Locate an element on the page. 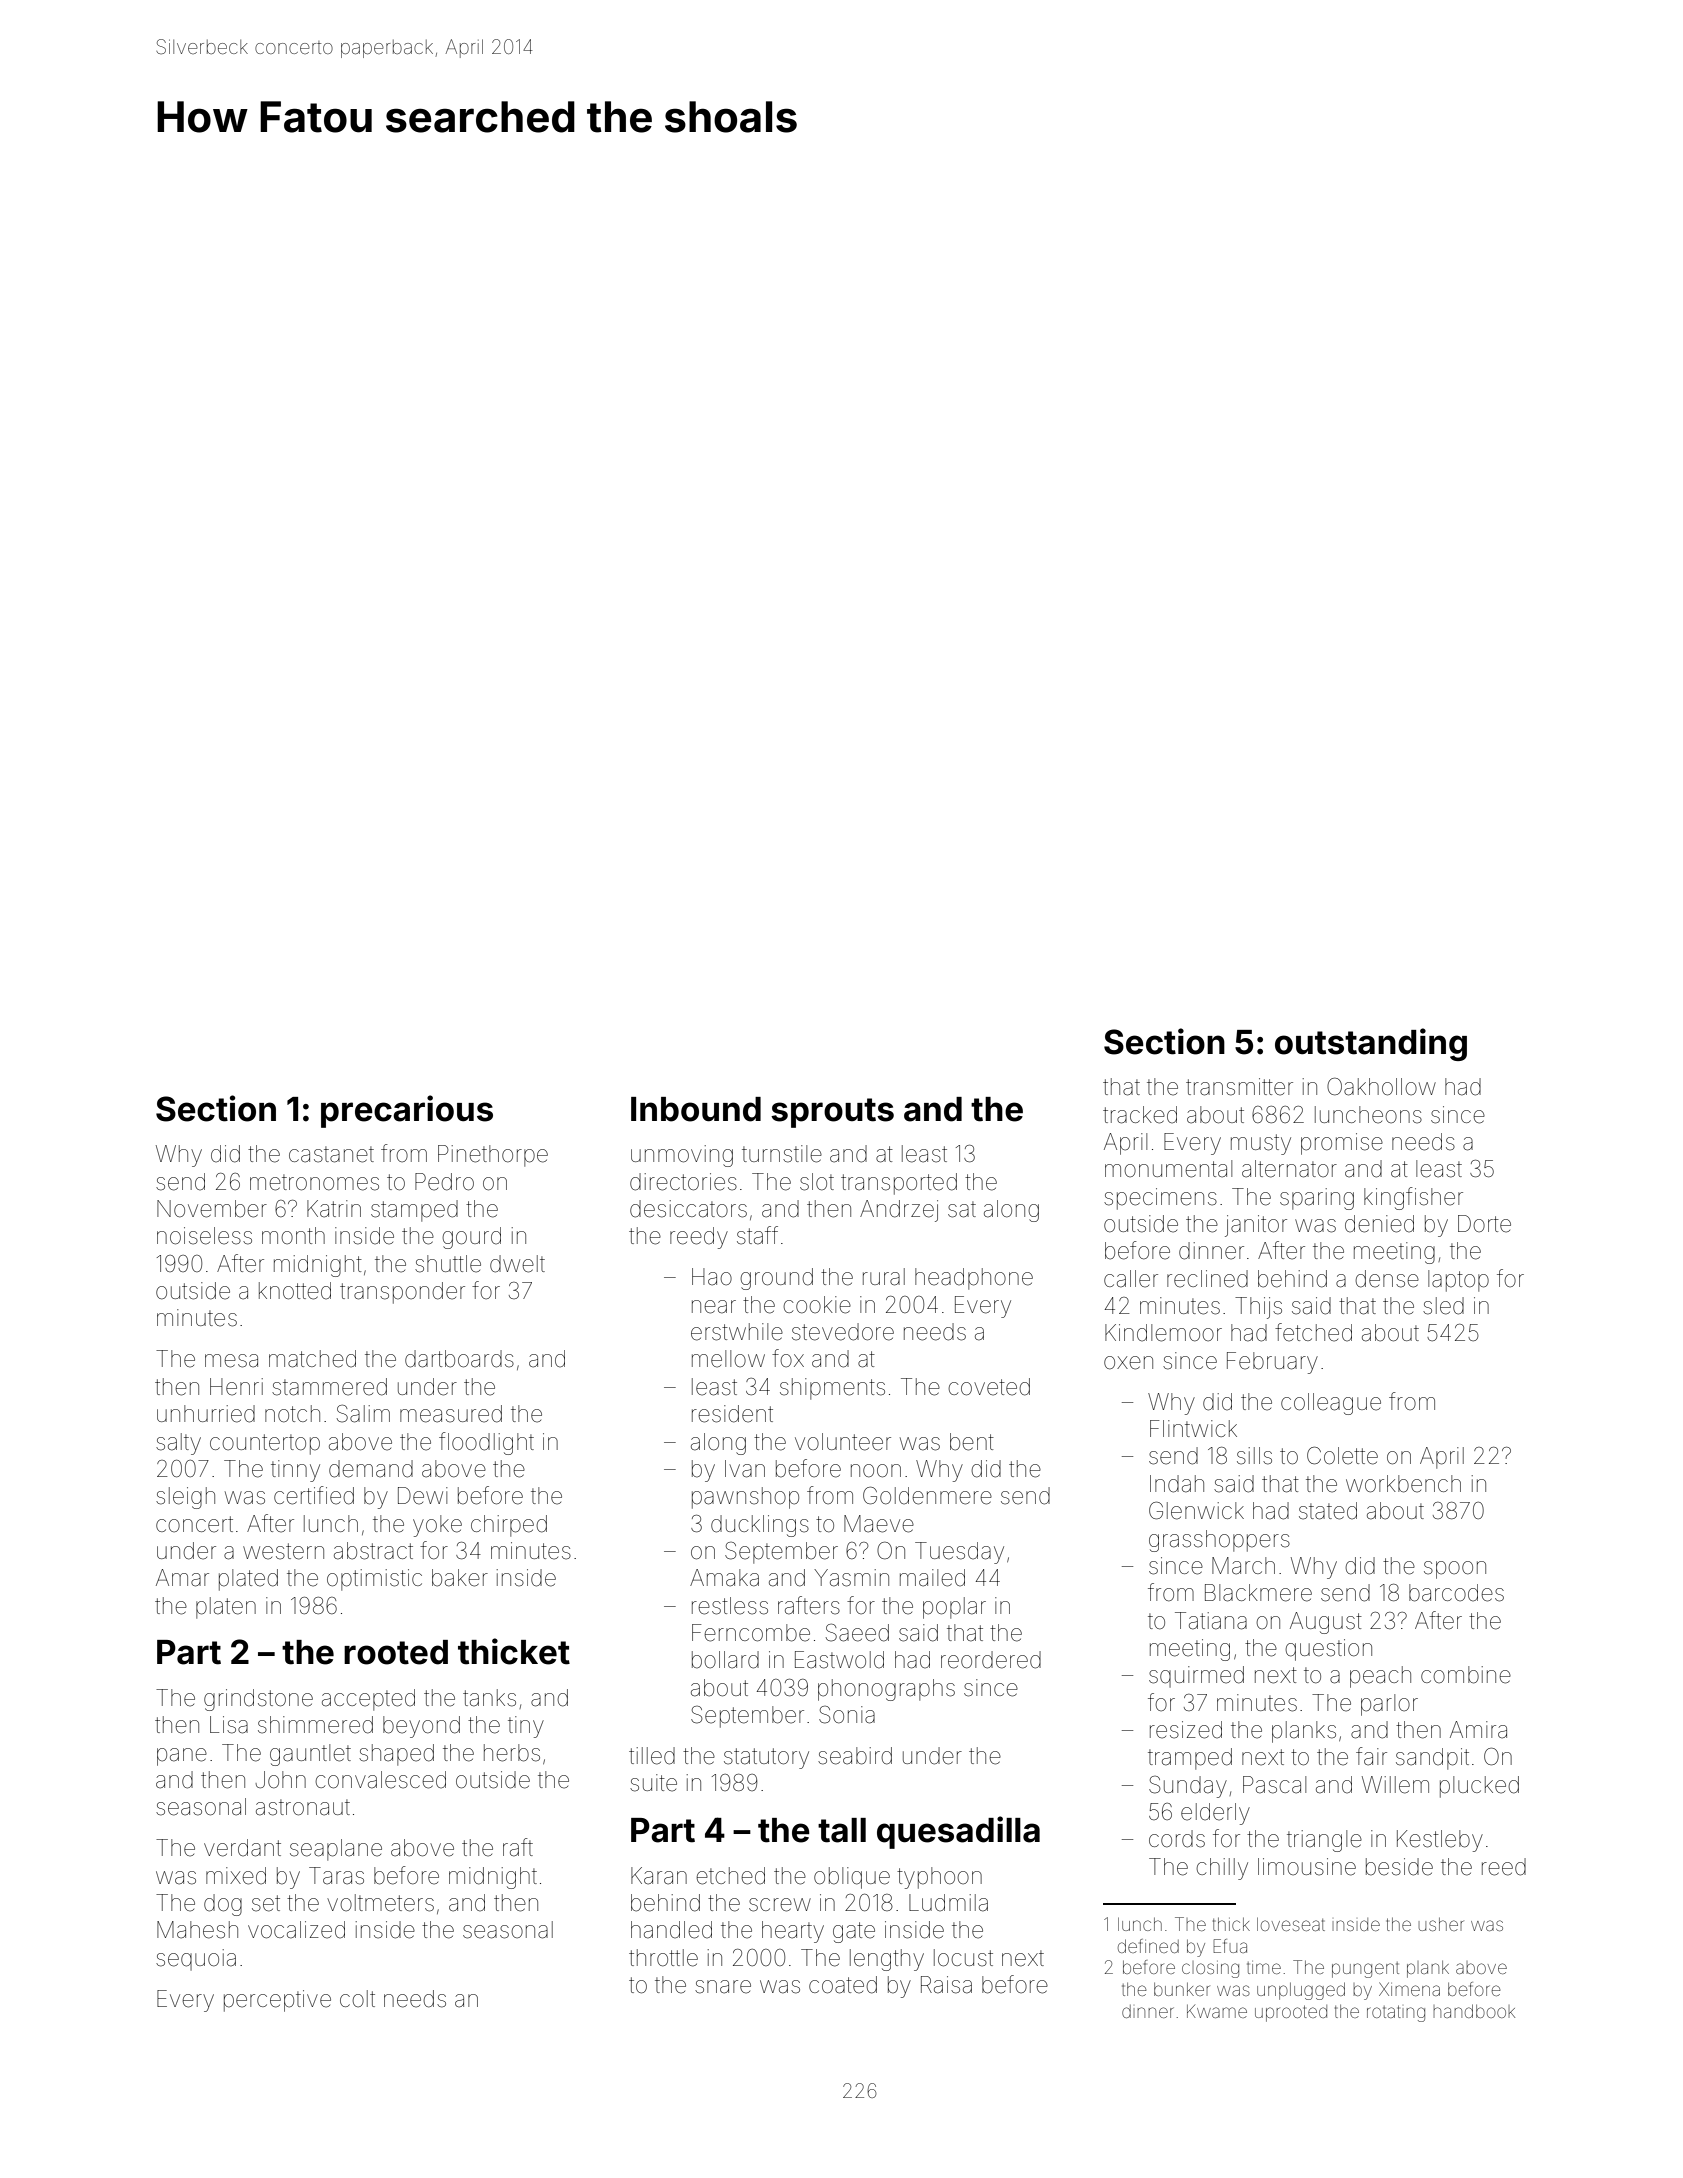  handbook is located at coordinates (1474, 2011).
